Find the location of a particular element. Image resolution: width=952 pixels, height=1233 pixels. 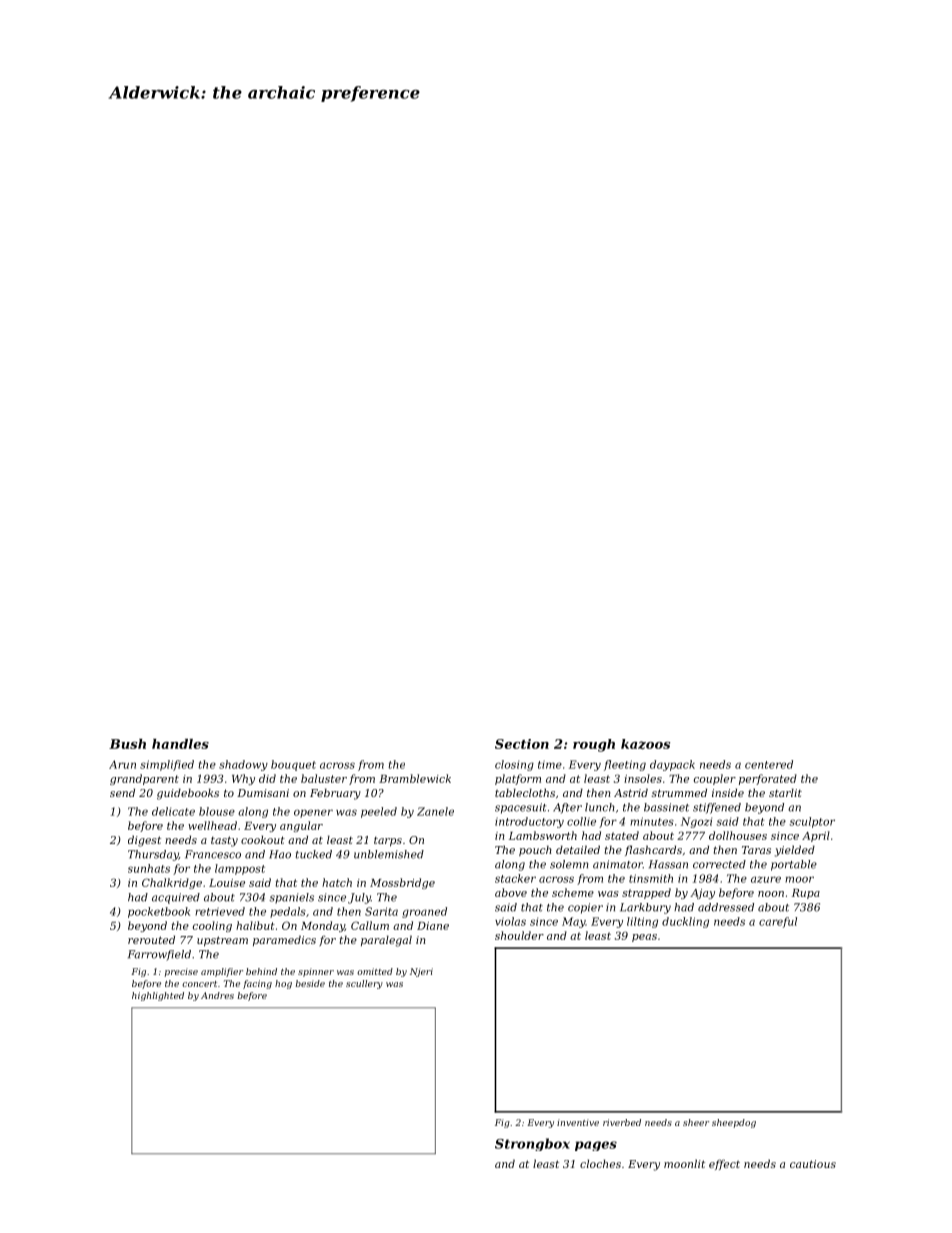

Andres is located at coordinates (217, 995).
